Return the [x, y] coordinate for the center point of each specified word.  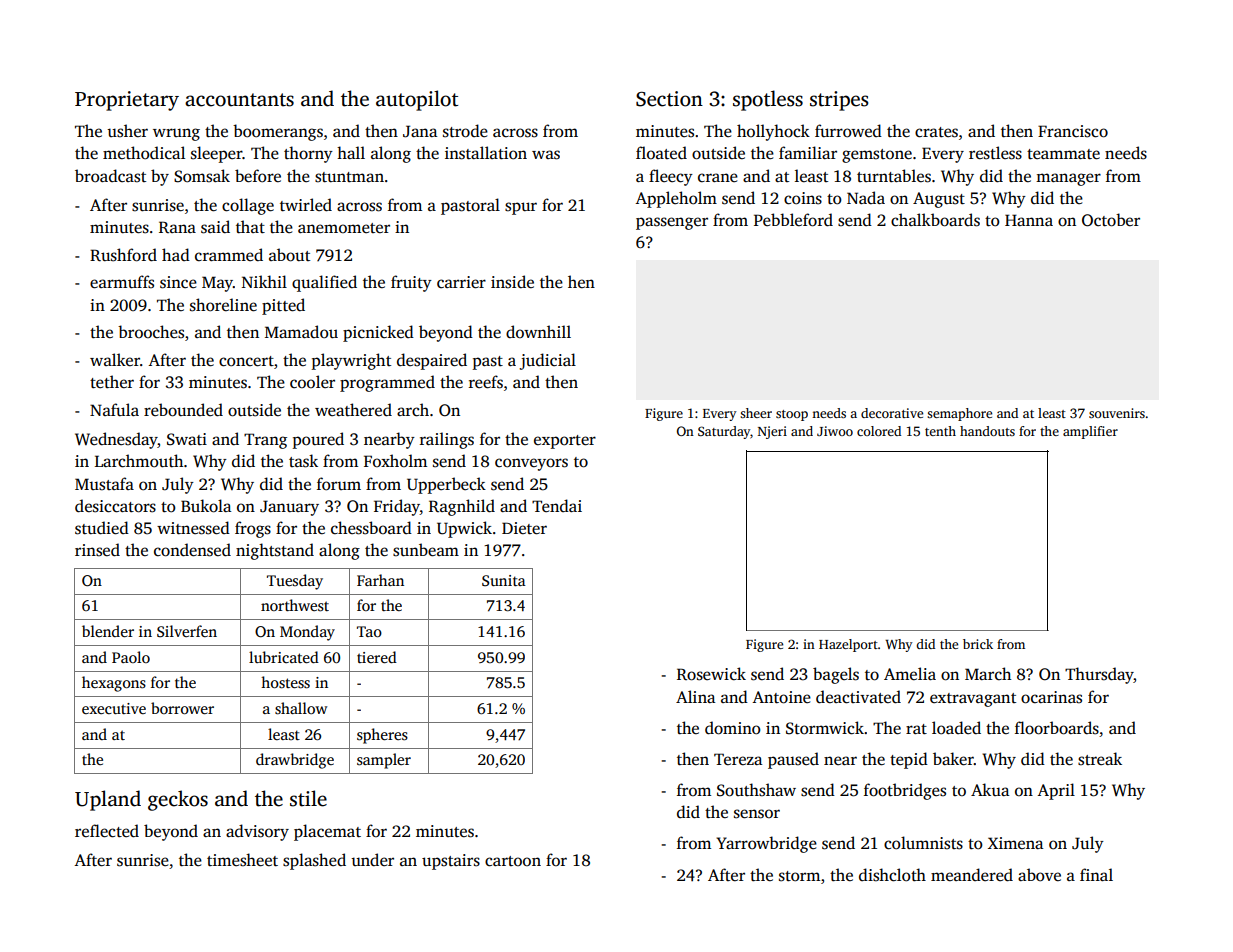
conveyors [531, 464]
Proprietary [127, 101]
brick [978, 644]
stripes [839, 101]
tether [112, 381]
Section [669, 99]
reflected [107, 831]
